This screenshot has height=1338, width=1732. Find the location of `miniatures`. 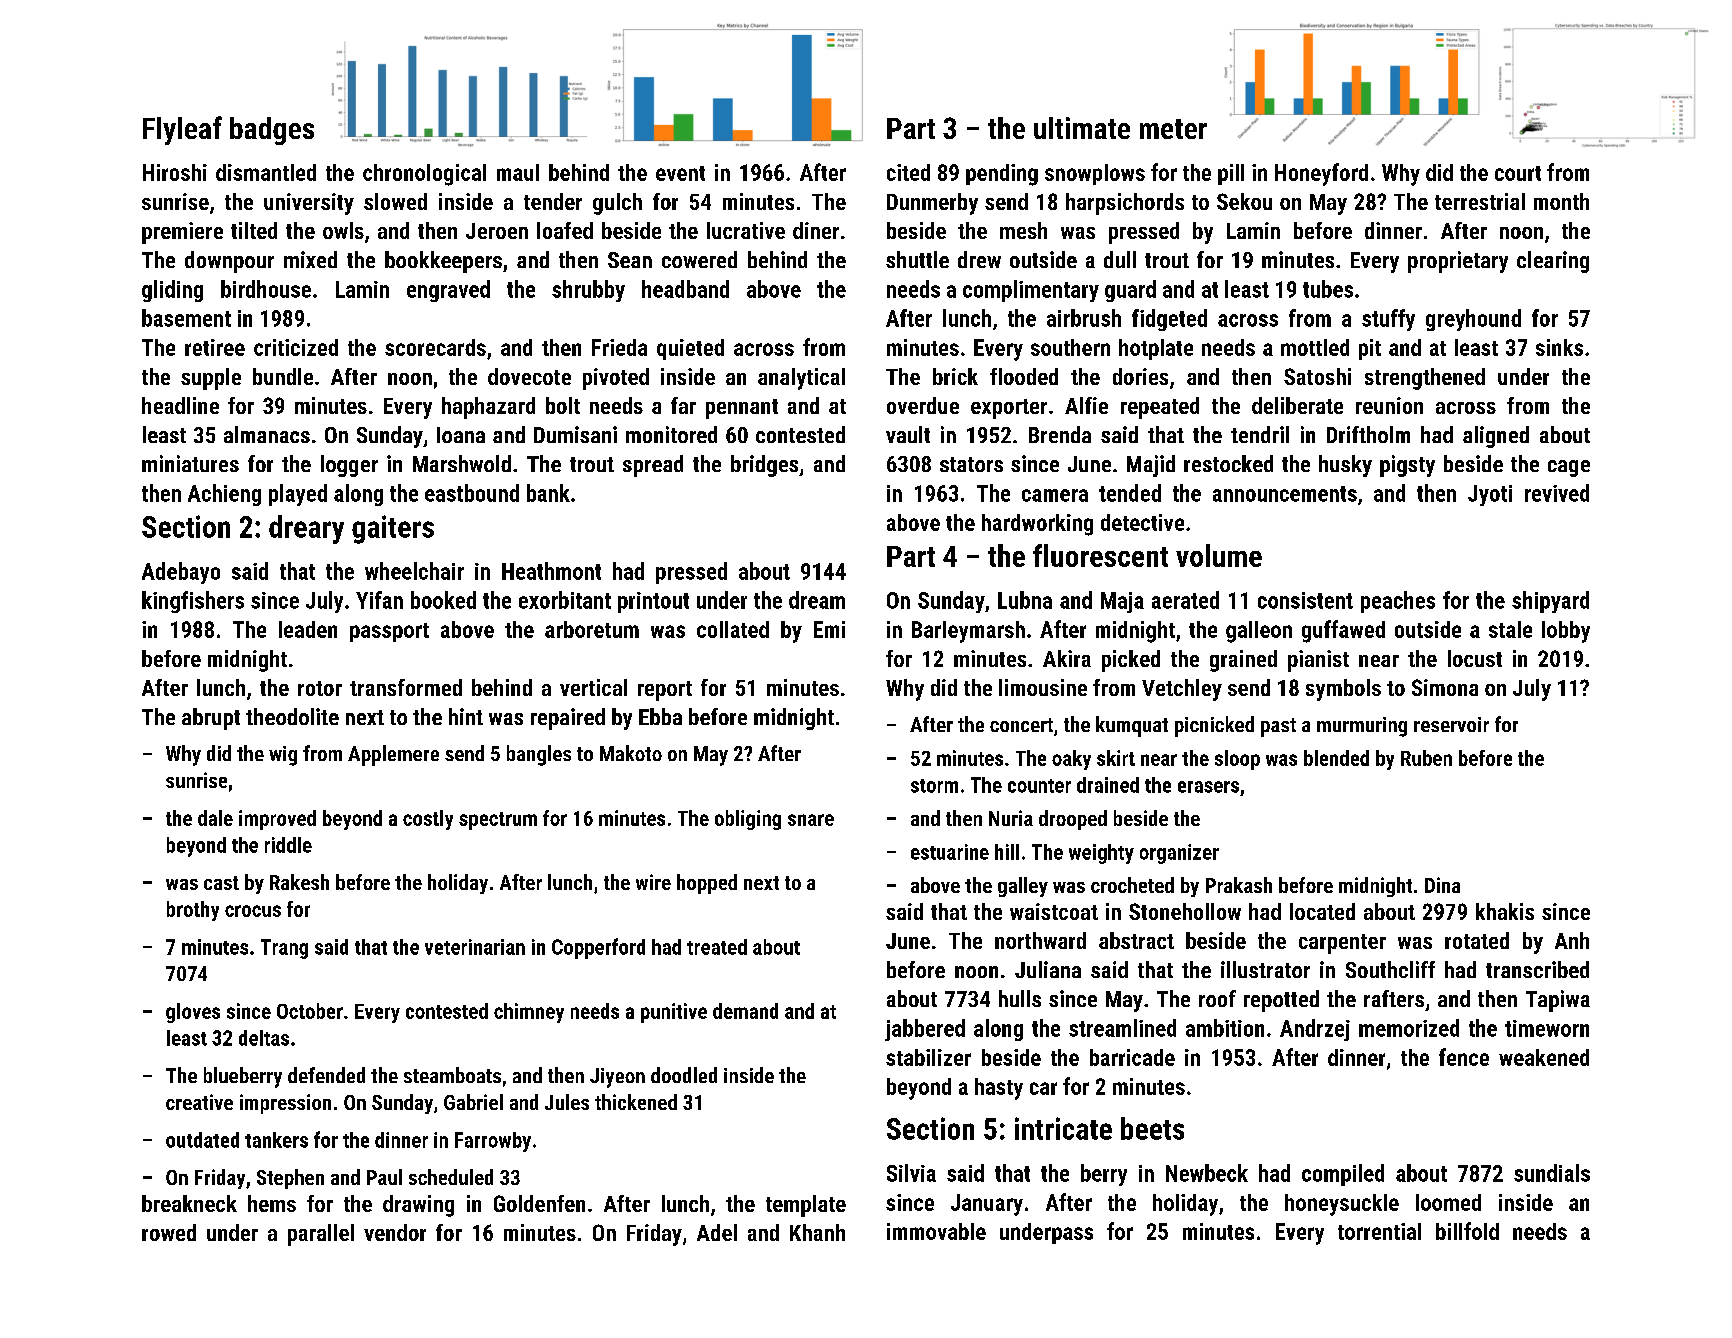

miniatures is located at coordinates (190, 463).
